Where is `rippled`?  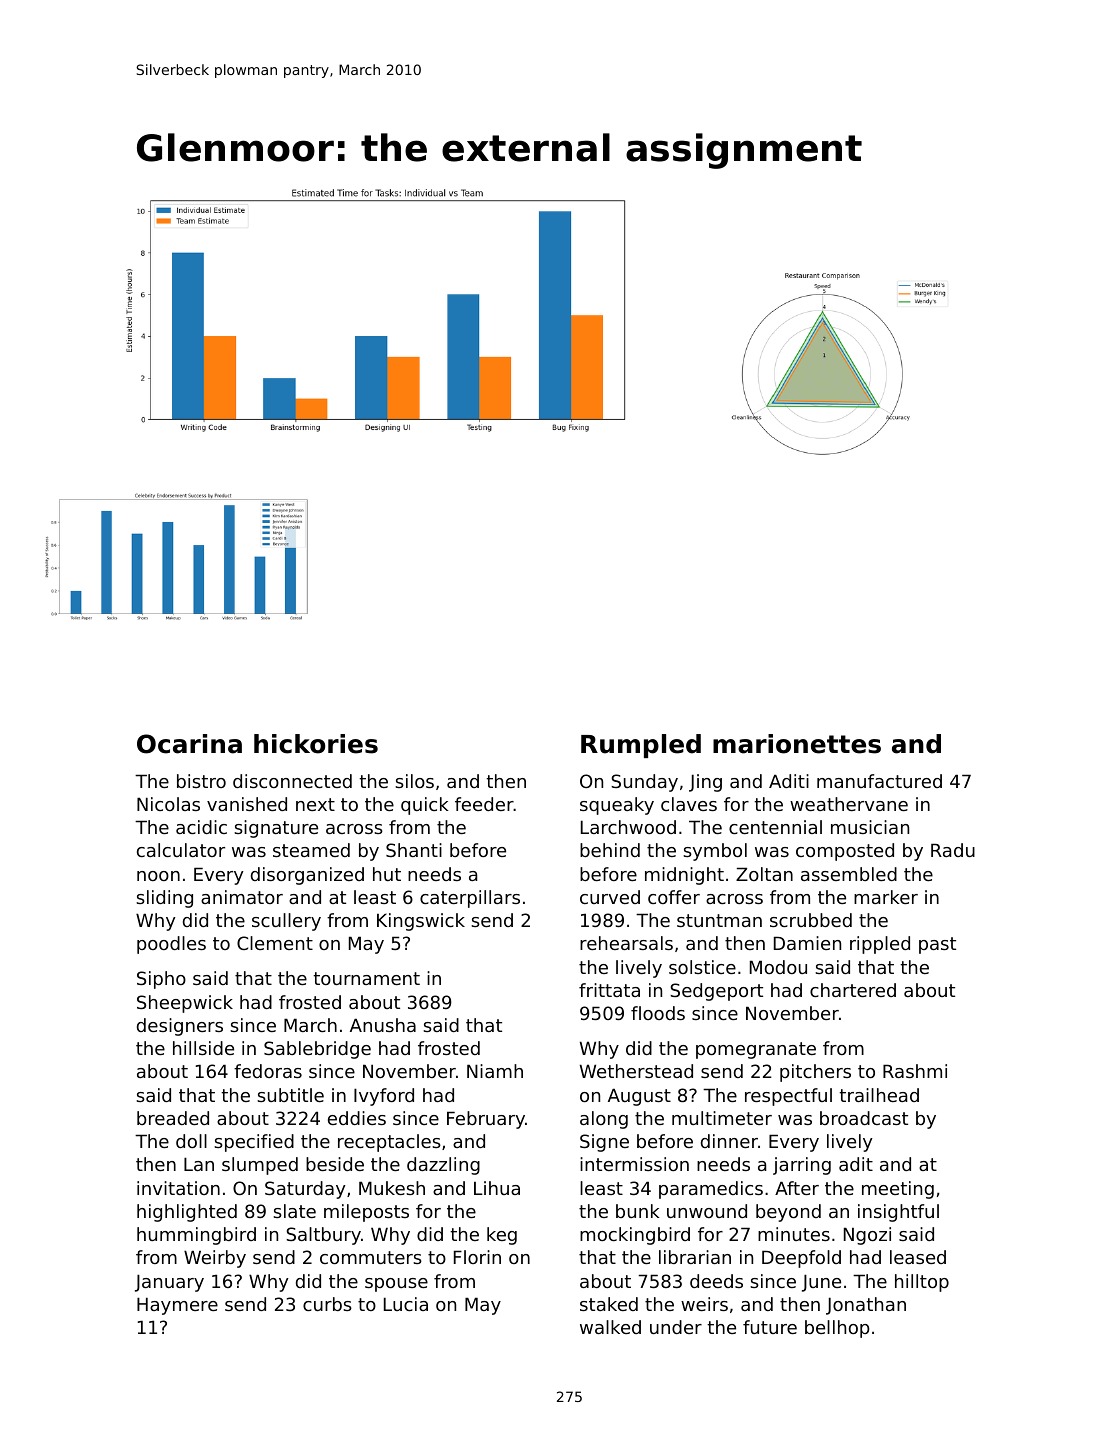 rippled is located at coordinates (880, 945).
